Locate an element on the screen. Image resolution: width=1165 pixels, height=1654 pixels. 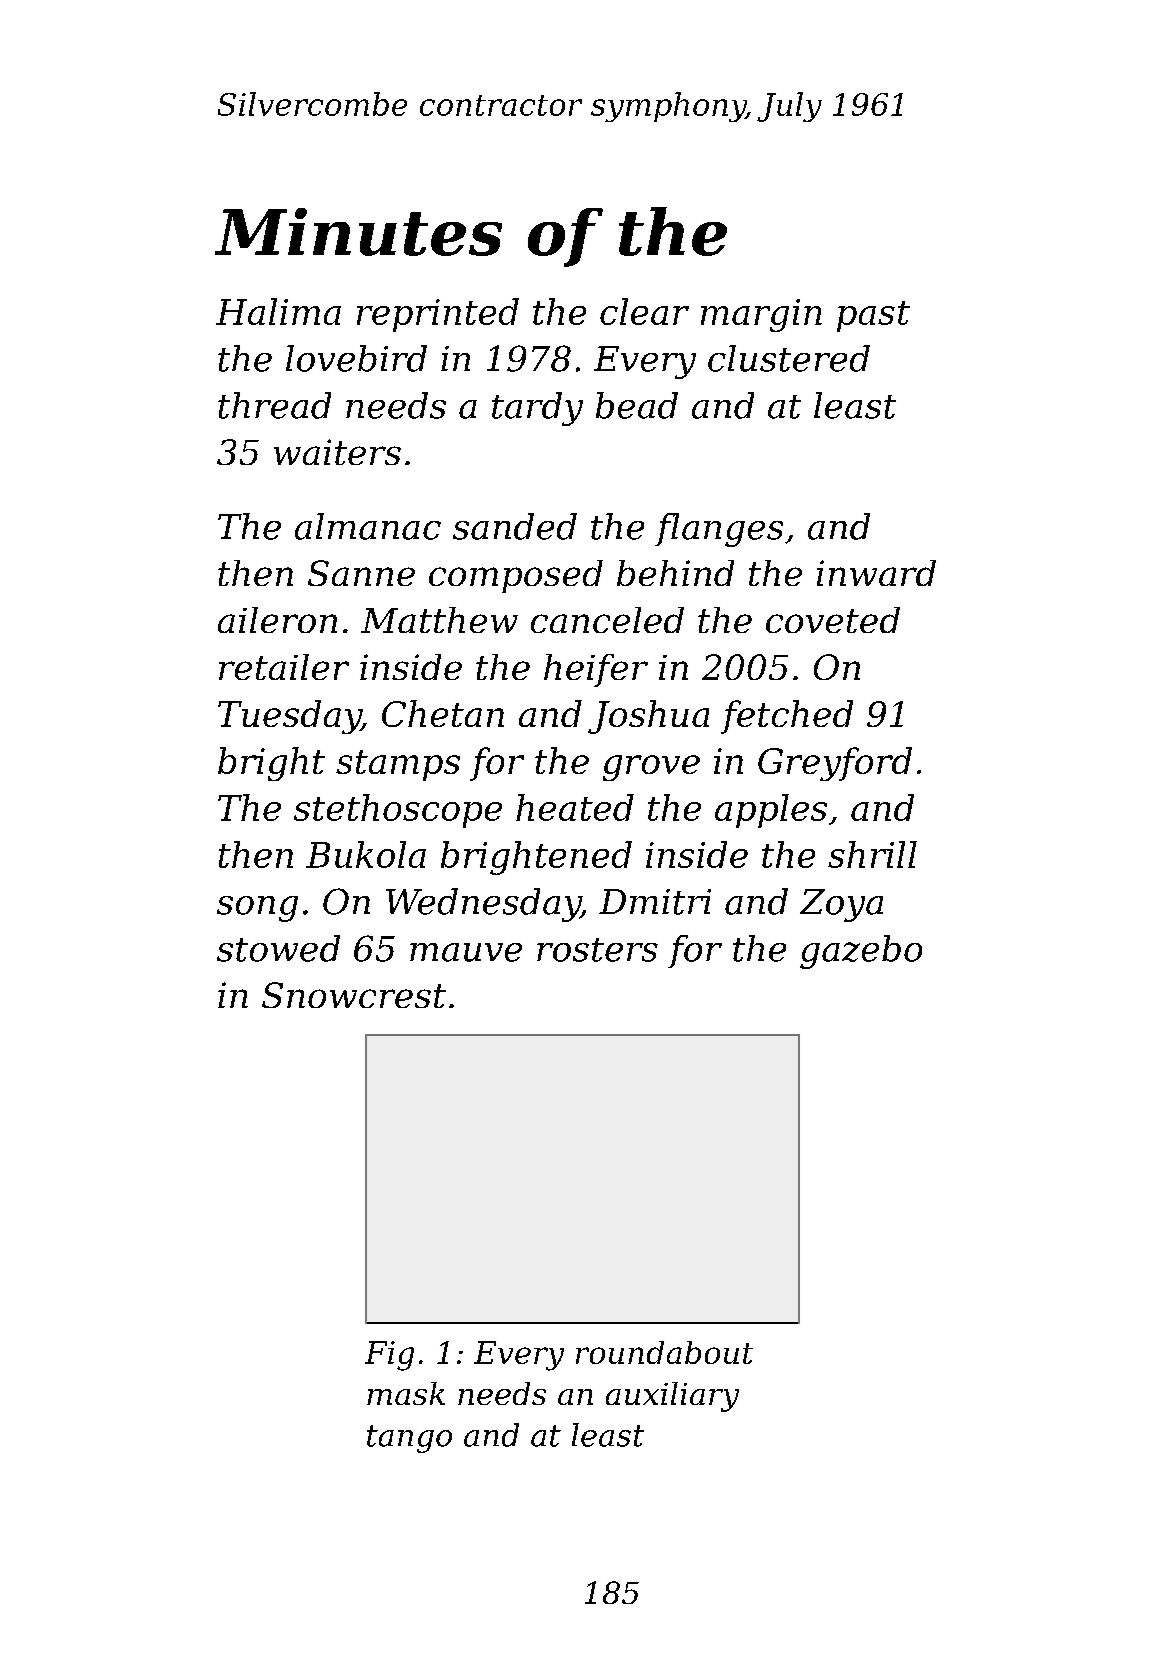
coveted is located at coordinates (833, 620).
